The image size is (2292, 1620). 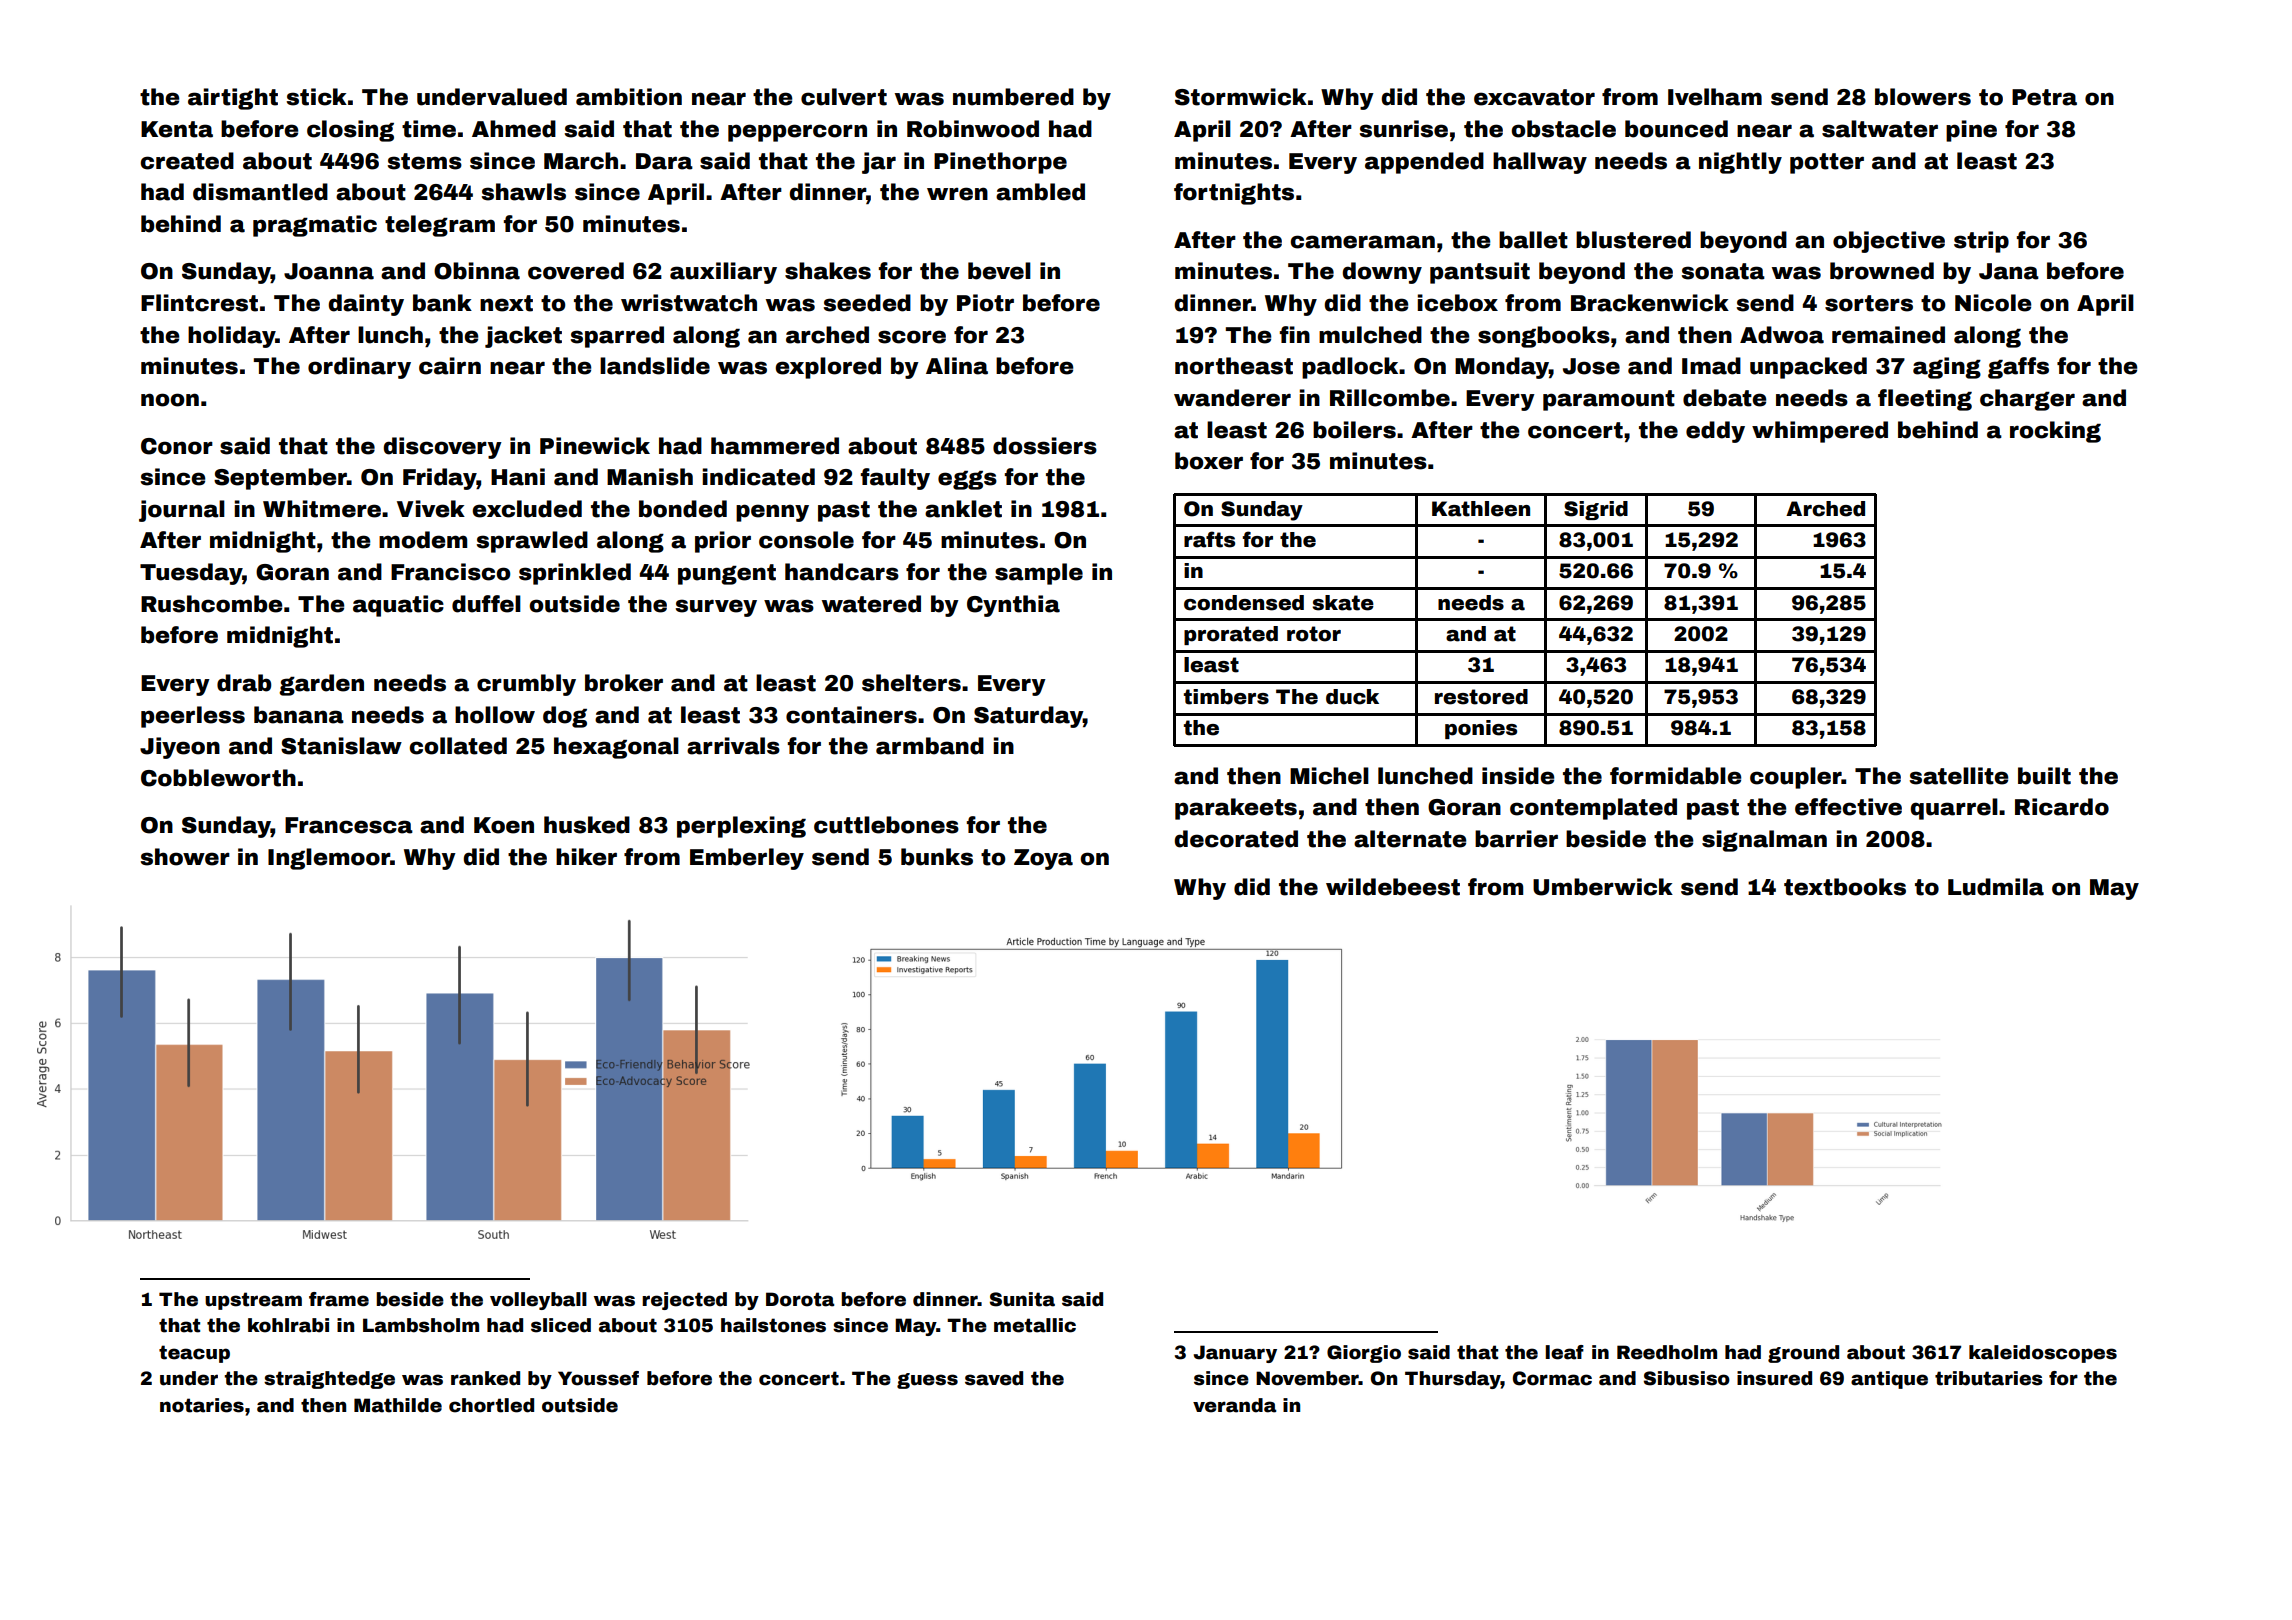 I want to click on rotor, so click(x=1314, y=634).
